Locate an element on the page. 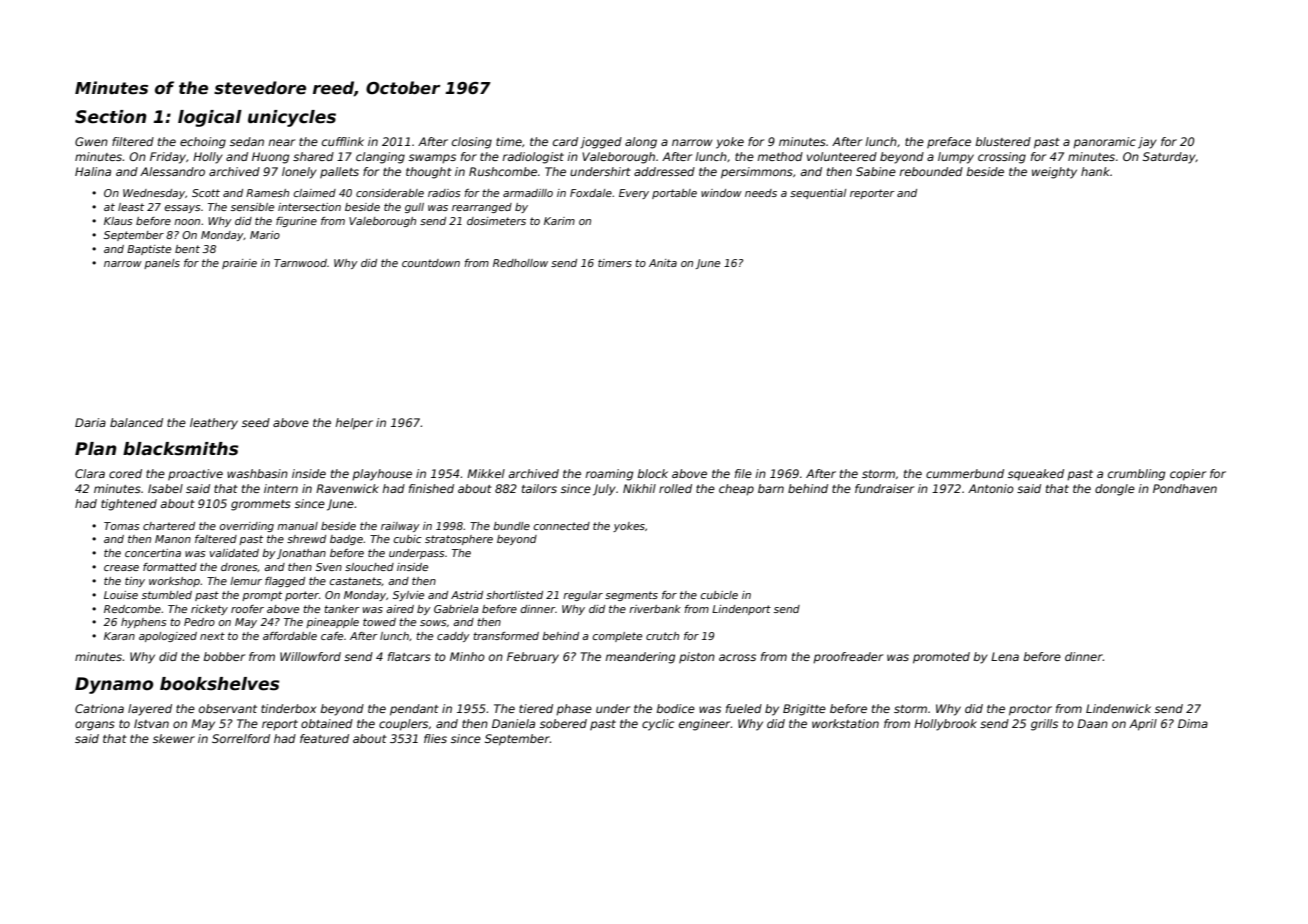 The image size is (1308, 924). jay is located at coordinates (1147, 143).
